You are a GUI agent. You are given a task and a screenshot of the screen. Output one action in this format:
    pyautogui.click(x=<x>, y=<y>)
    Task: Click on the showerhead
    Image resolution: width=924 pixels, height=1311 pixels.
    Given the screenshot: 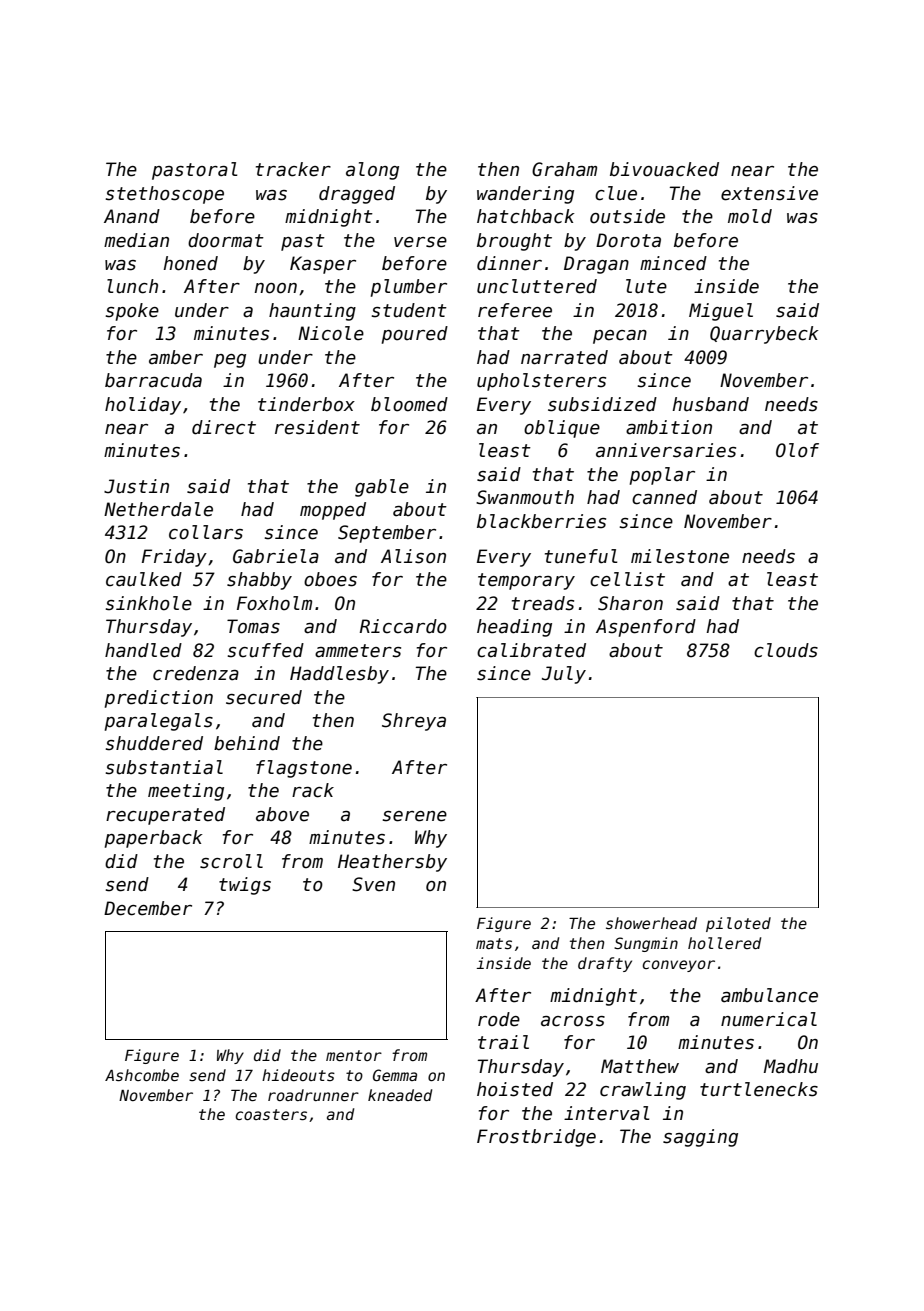 What is the action you would take?
    pyautogui.click(x=651, y=923)
